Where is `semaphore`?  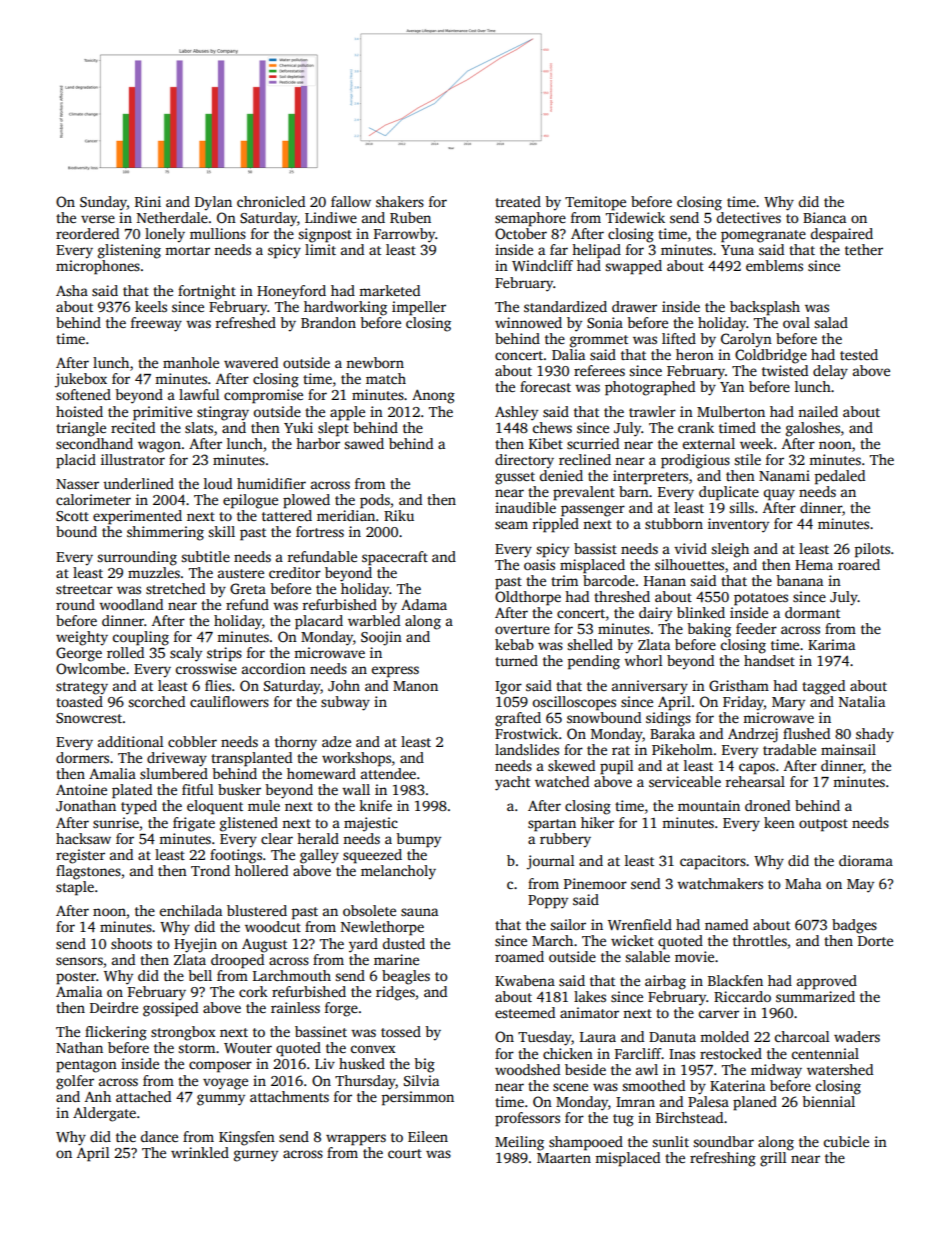
semaphore is located at coordinates (530, 219).
